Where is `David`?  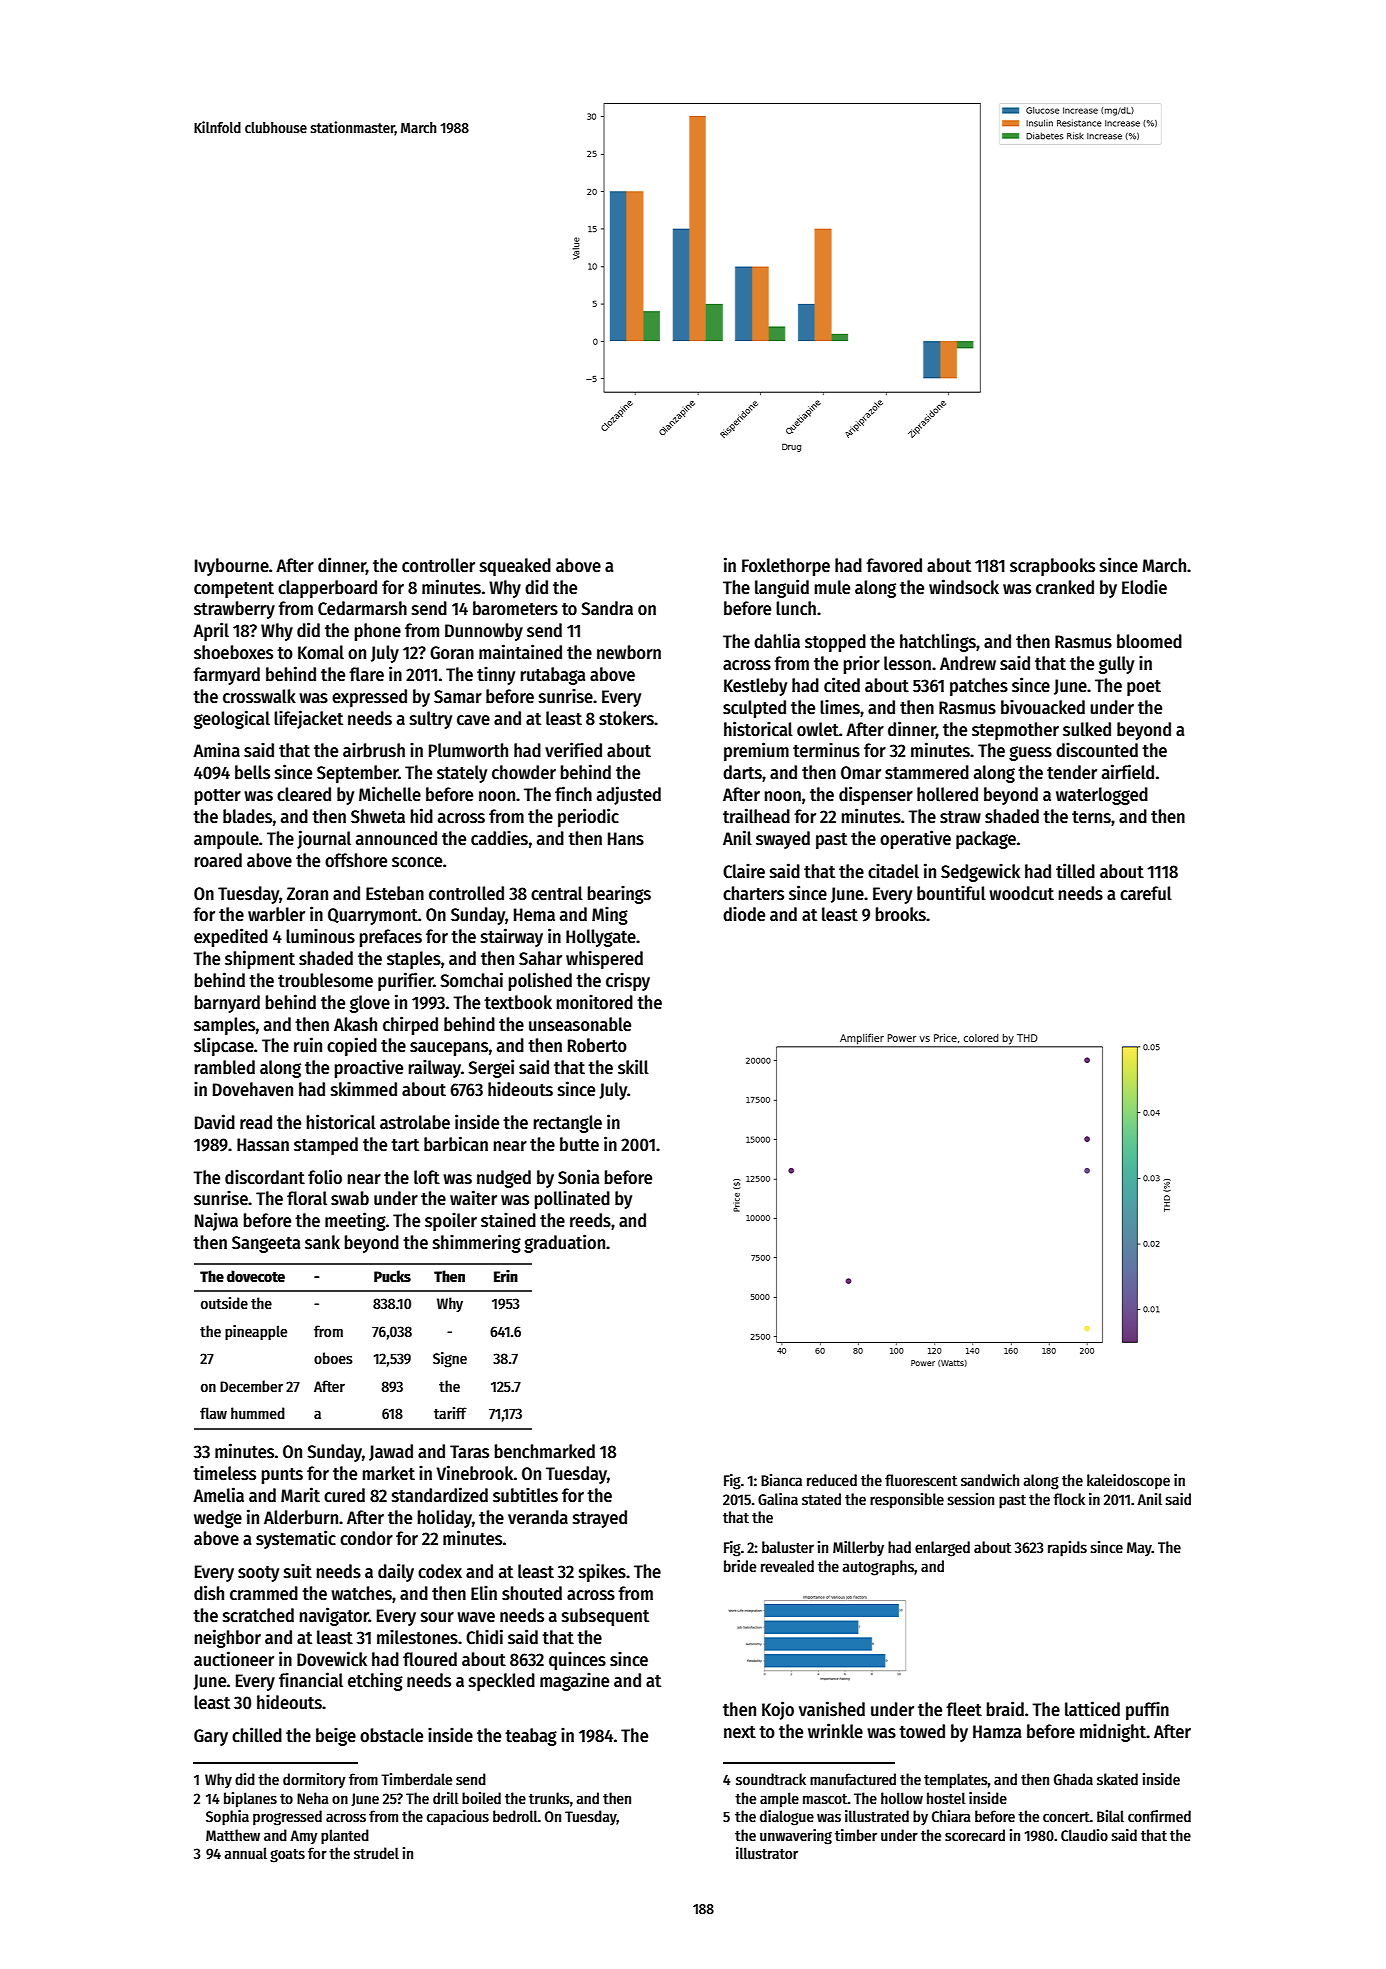 David is located at coordinates (215, 1122).
